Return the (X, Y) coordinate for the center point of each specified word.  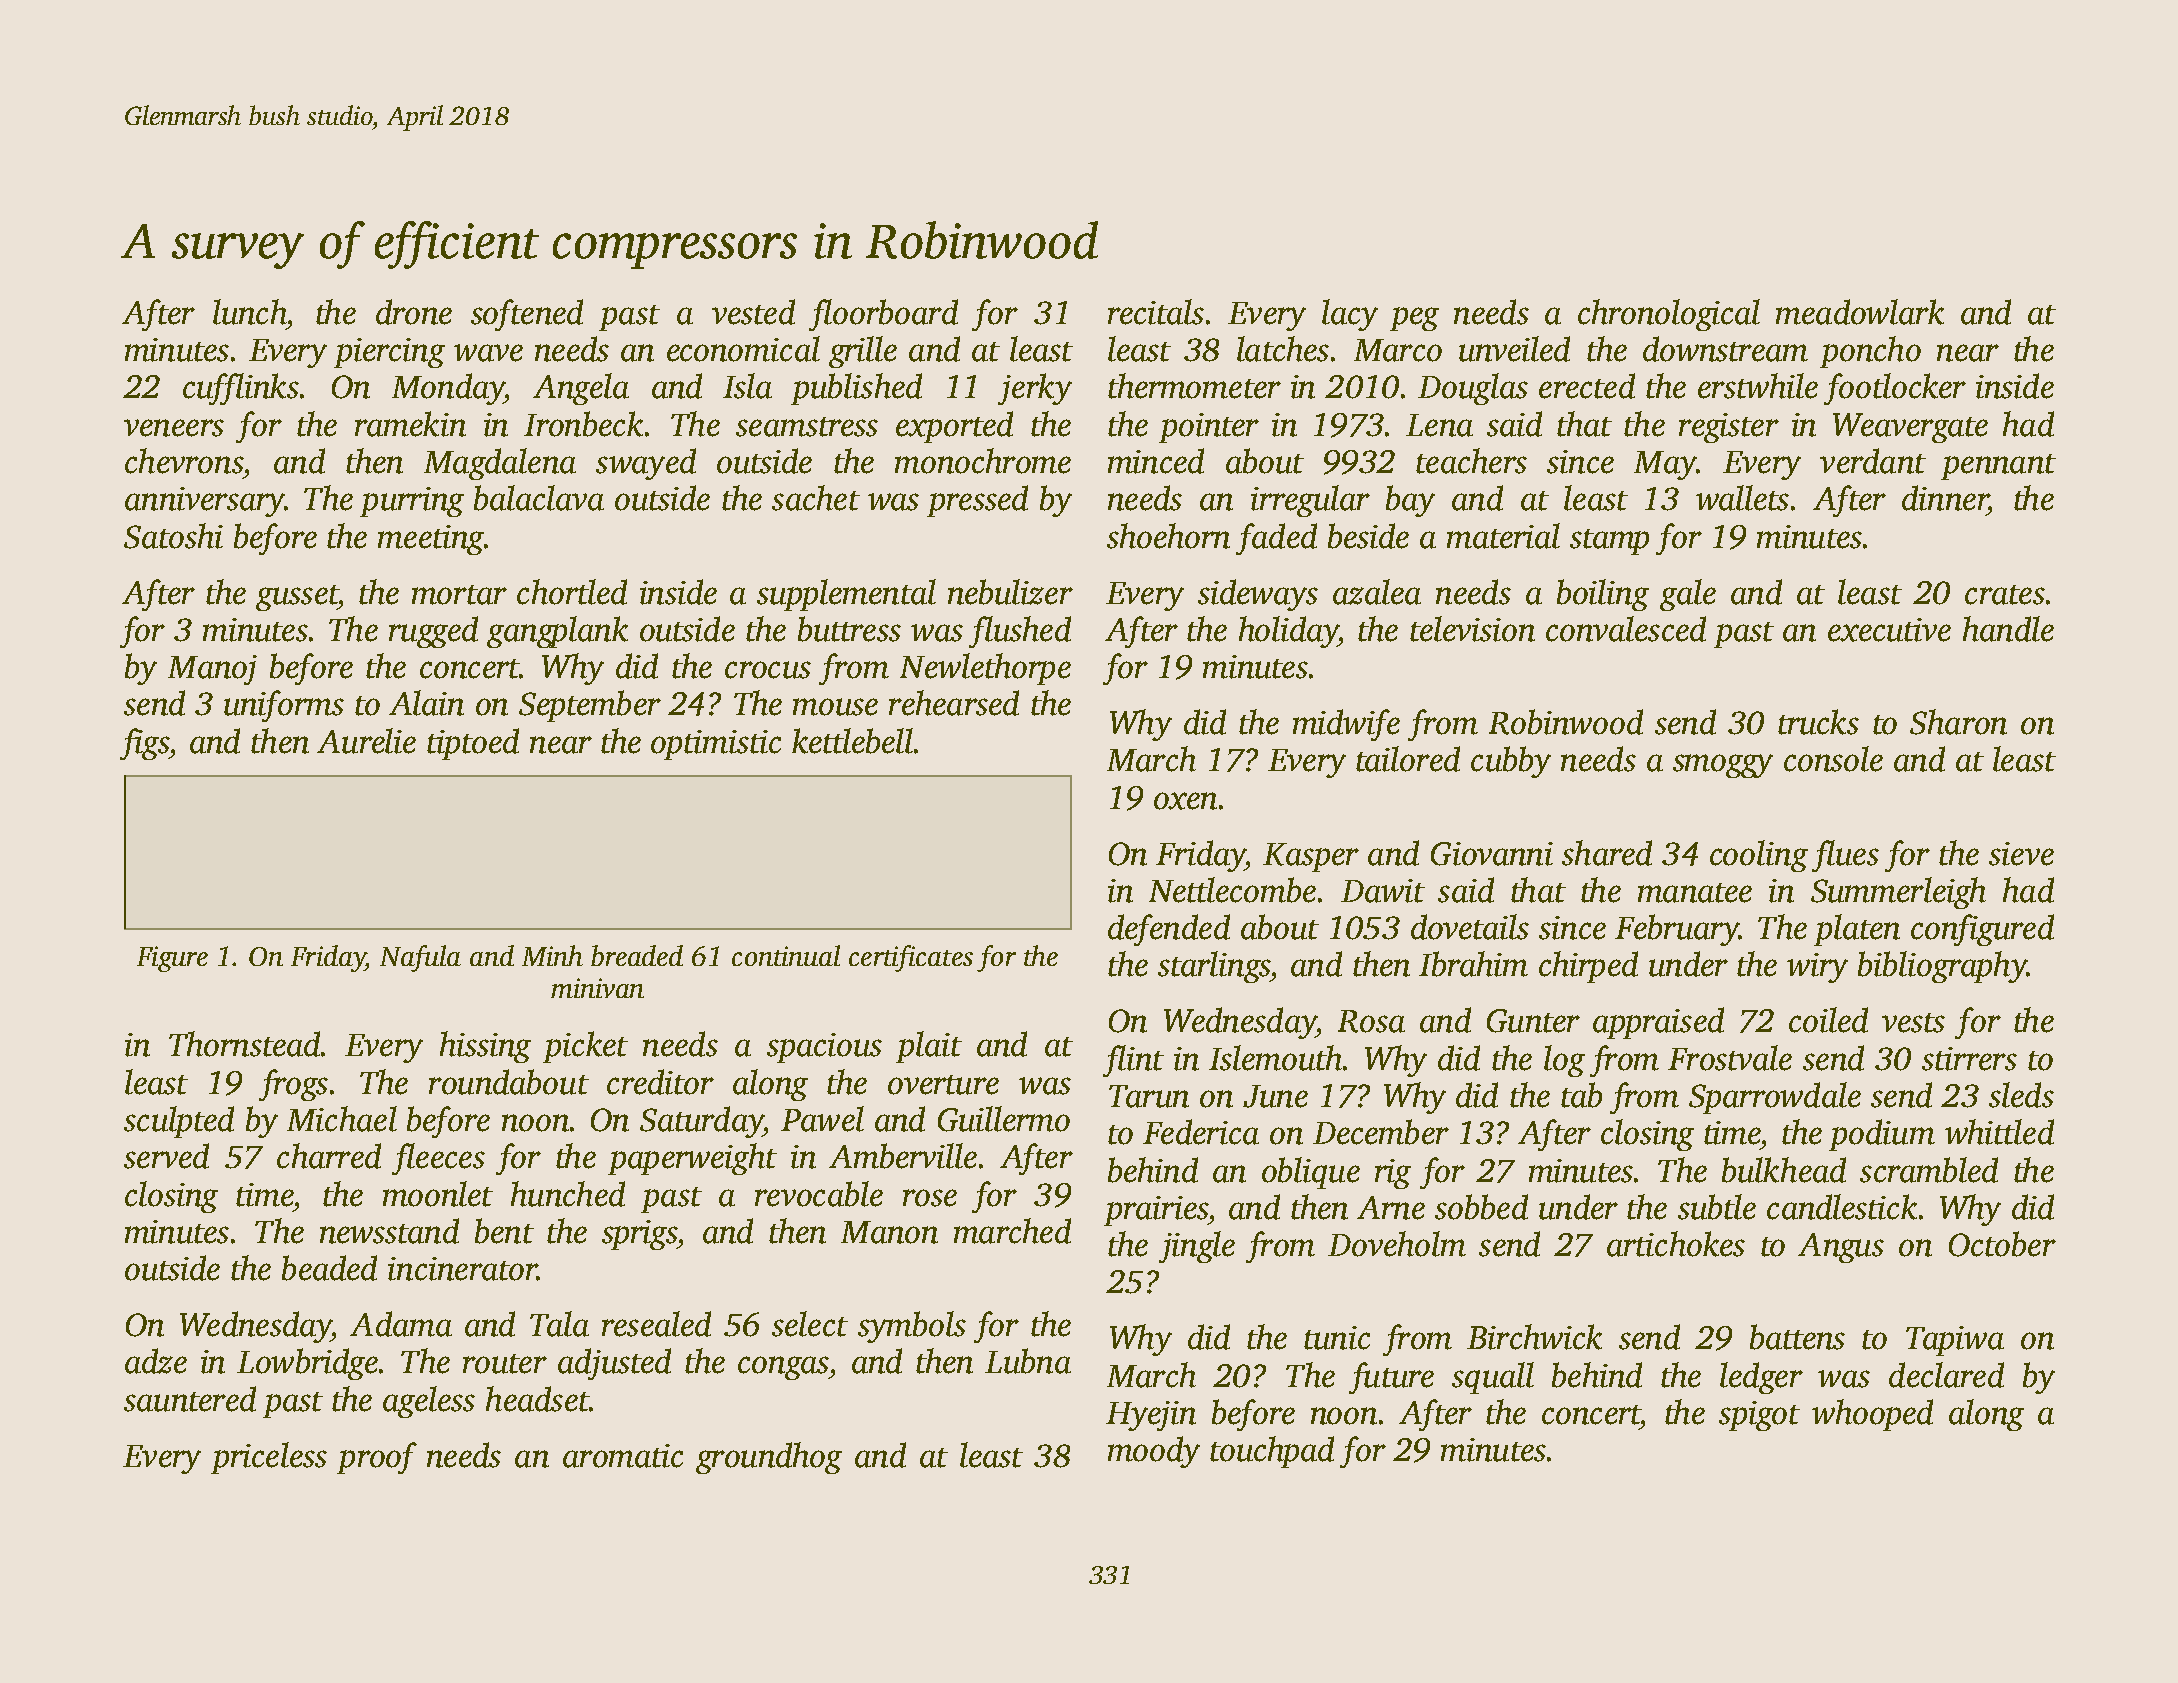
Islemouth (1275, 1058)
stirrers (1969, 1059)
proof (377, 1458)
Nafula (420, 958)
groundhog (769, 1458)
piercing (389, 353)
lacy (1350, 315)
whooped (1872, 1415)
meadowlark (1860, 312)
